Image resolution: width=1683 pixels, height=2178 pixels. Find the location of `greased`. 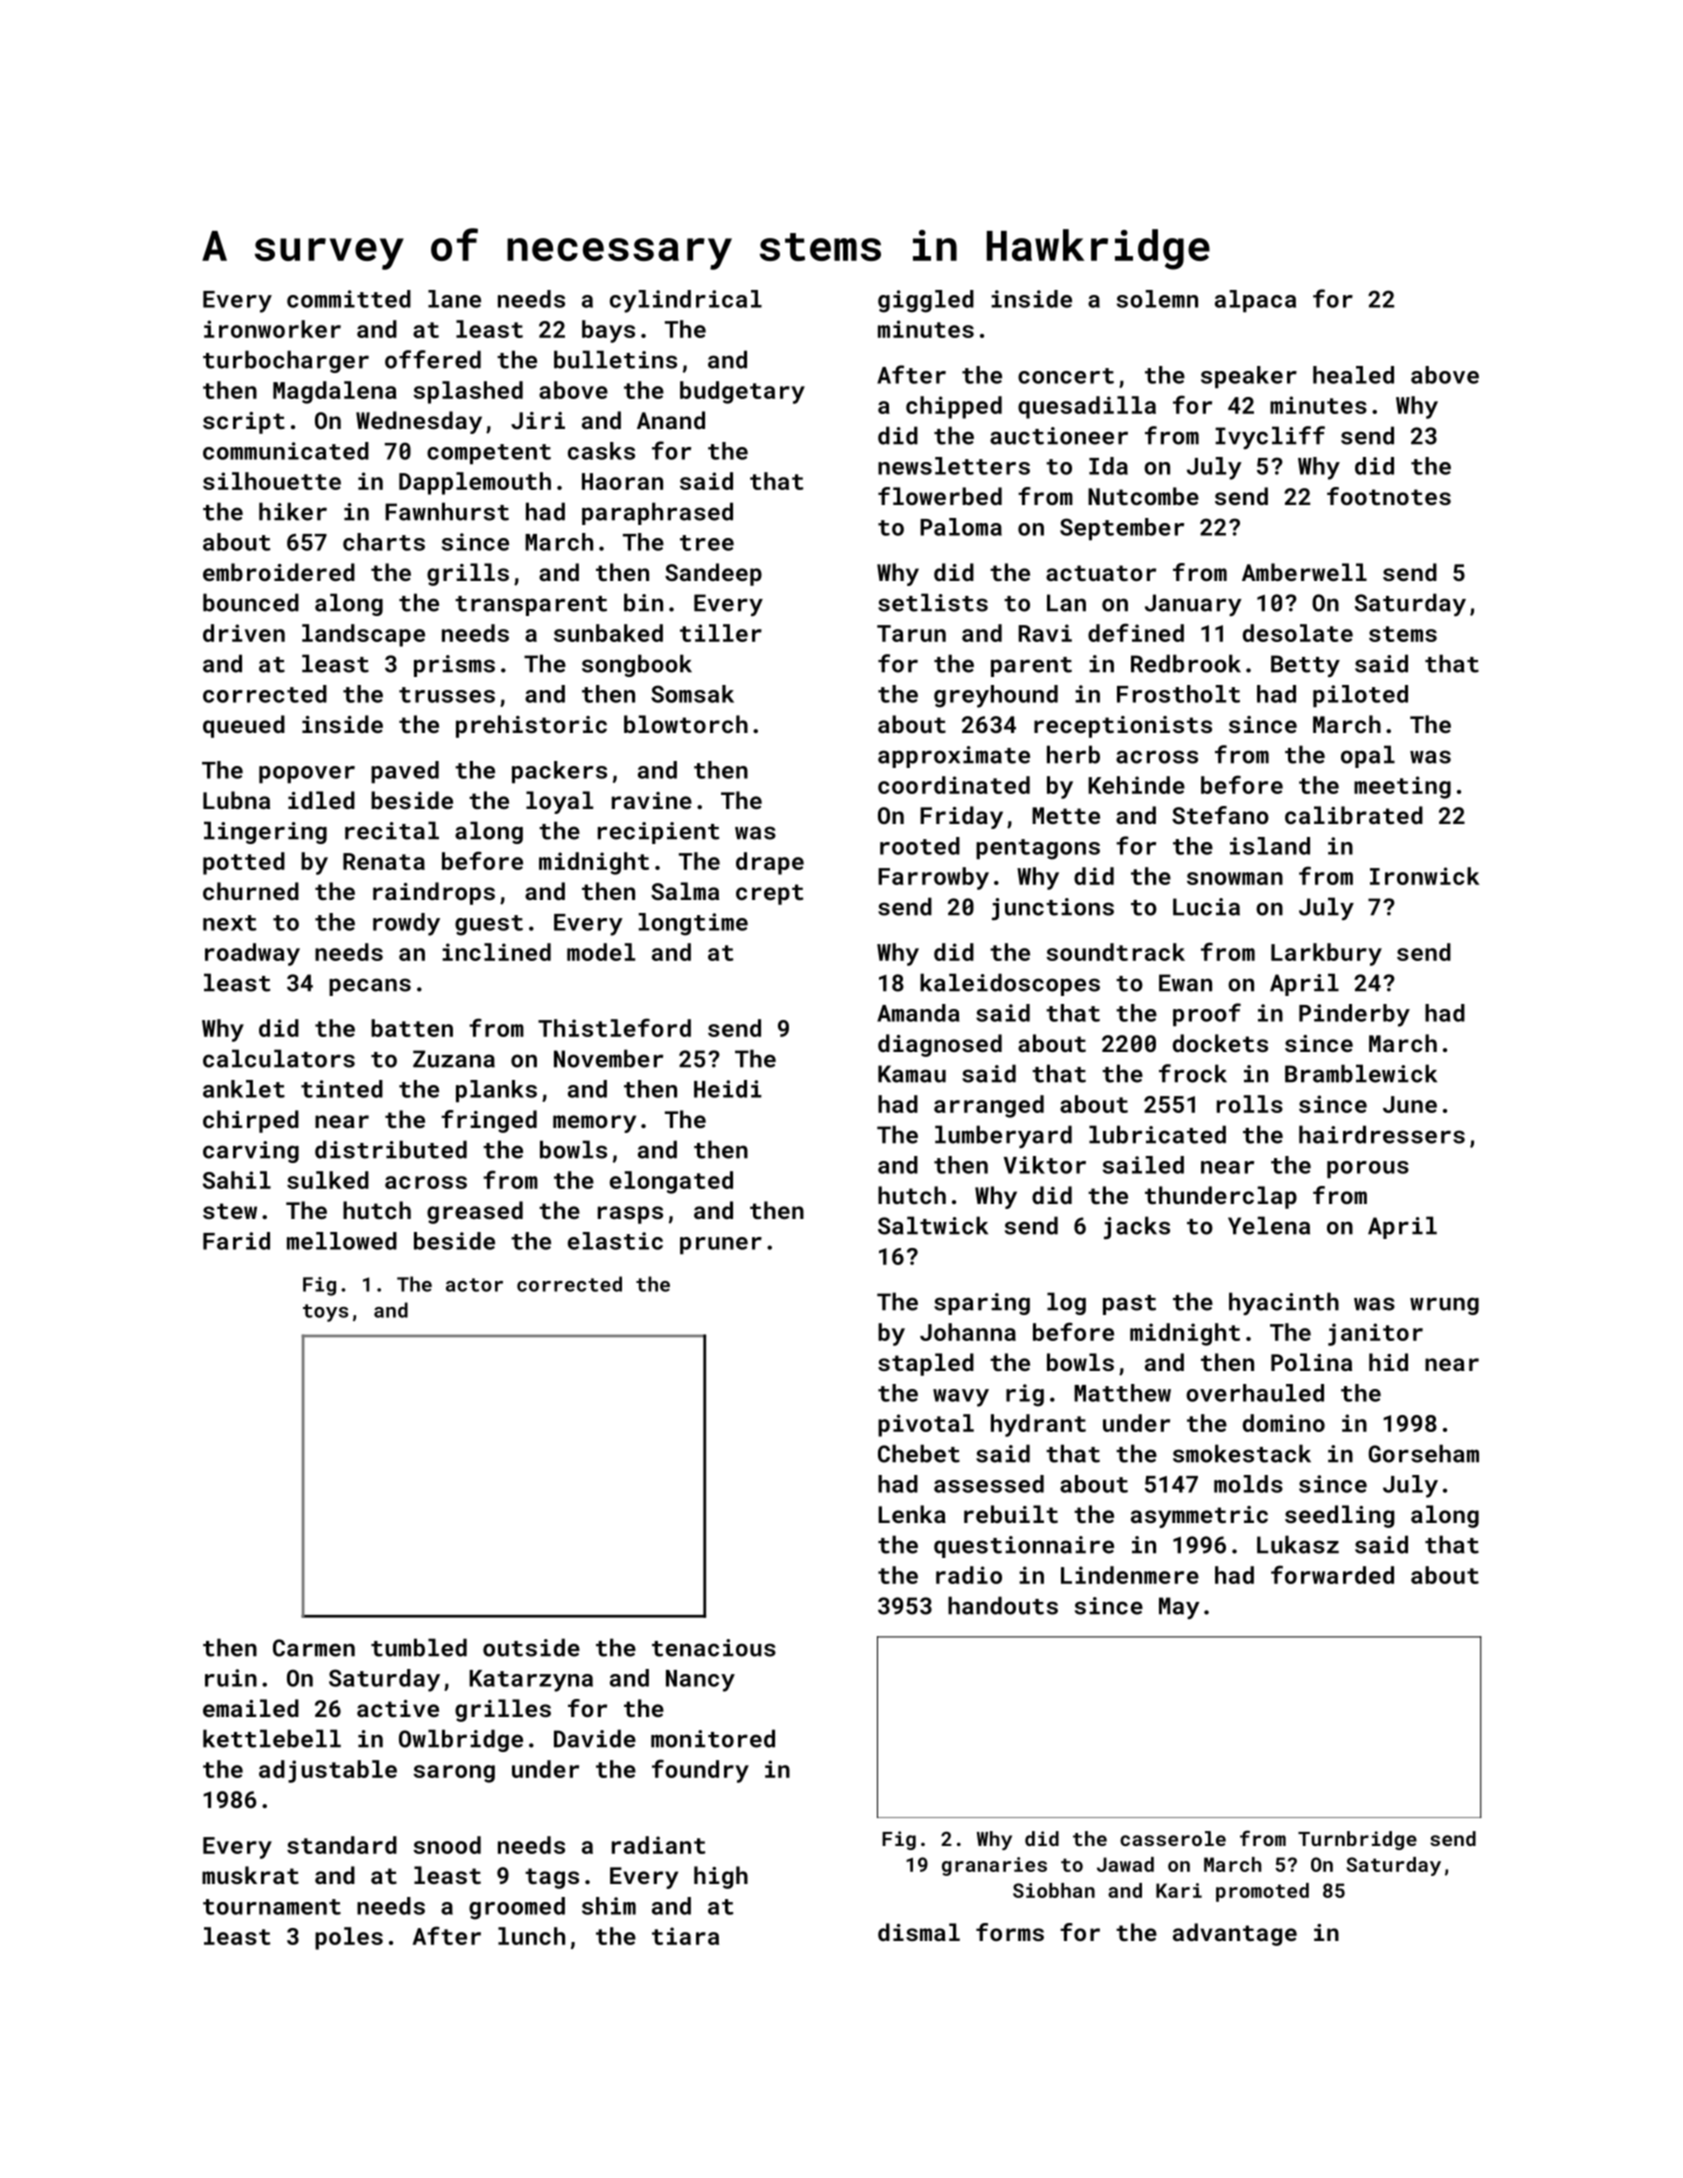

greased is located at coordinates (475, 1212).
